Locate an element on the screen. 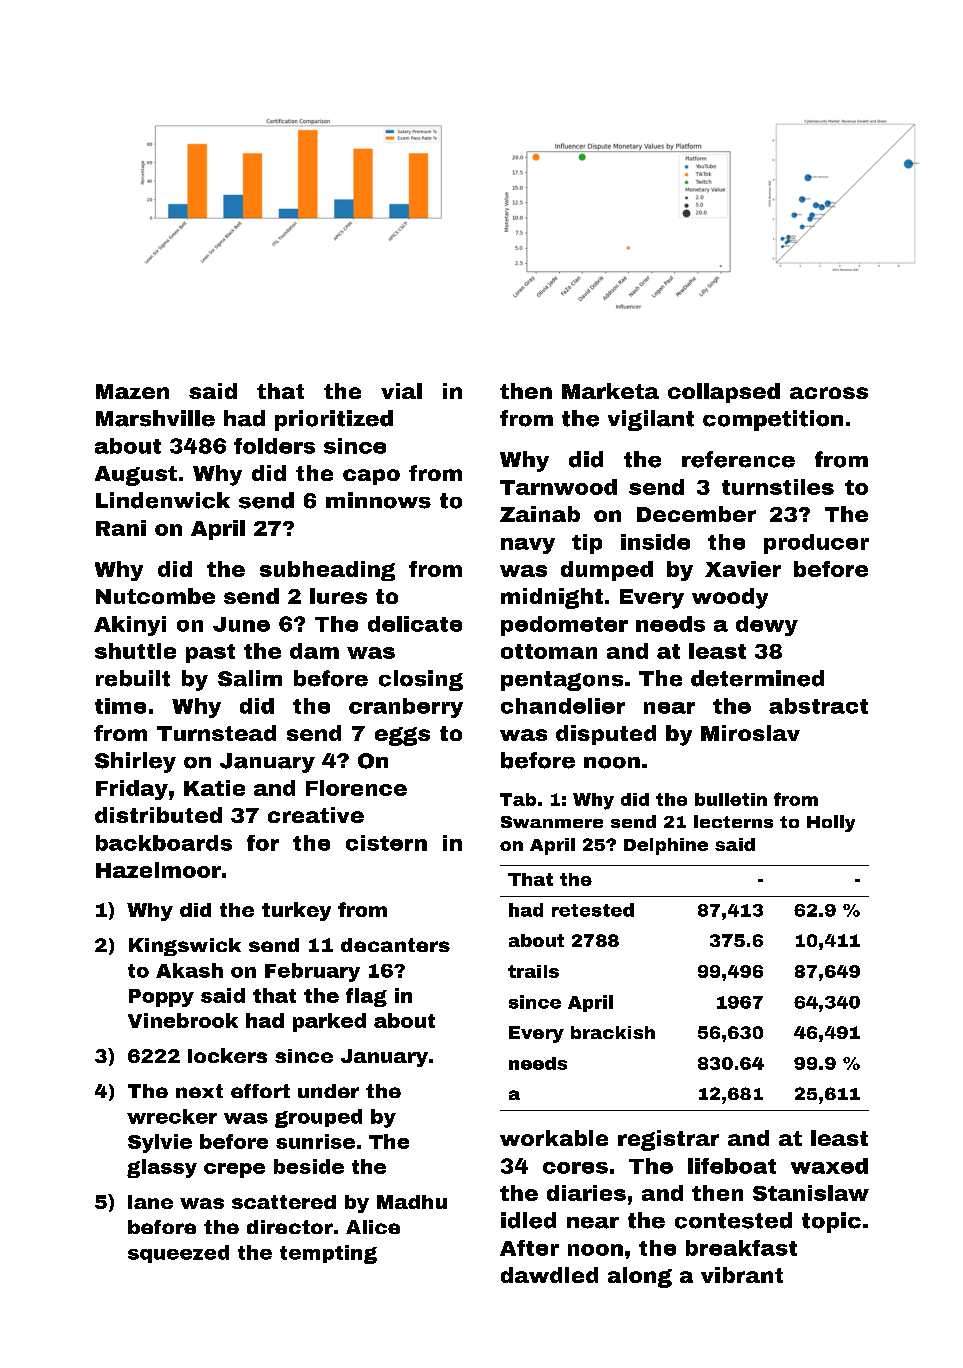  Holly is located at coordinates (831, 823).
